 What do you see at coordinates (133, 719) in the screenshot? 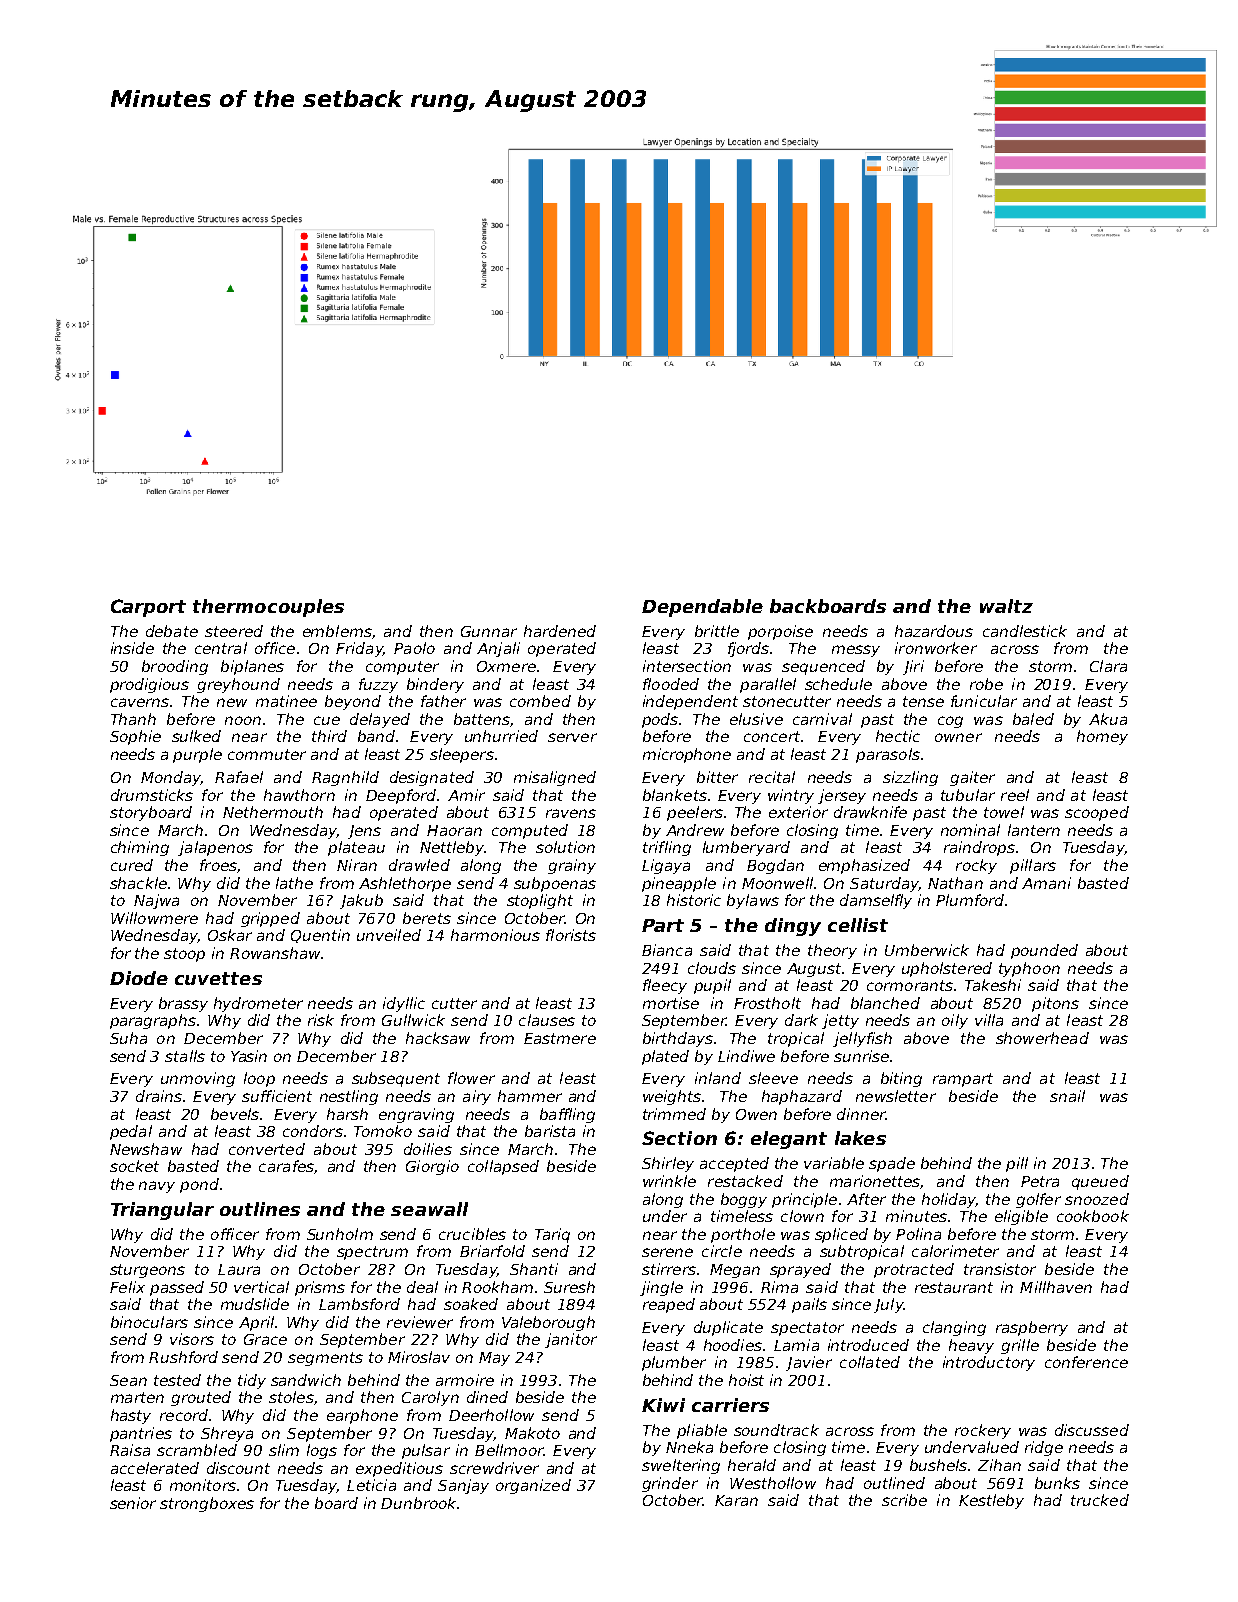
I see `Thanh` at bounding box center [133, 719].
